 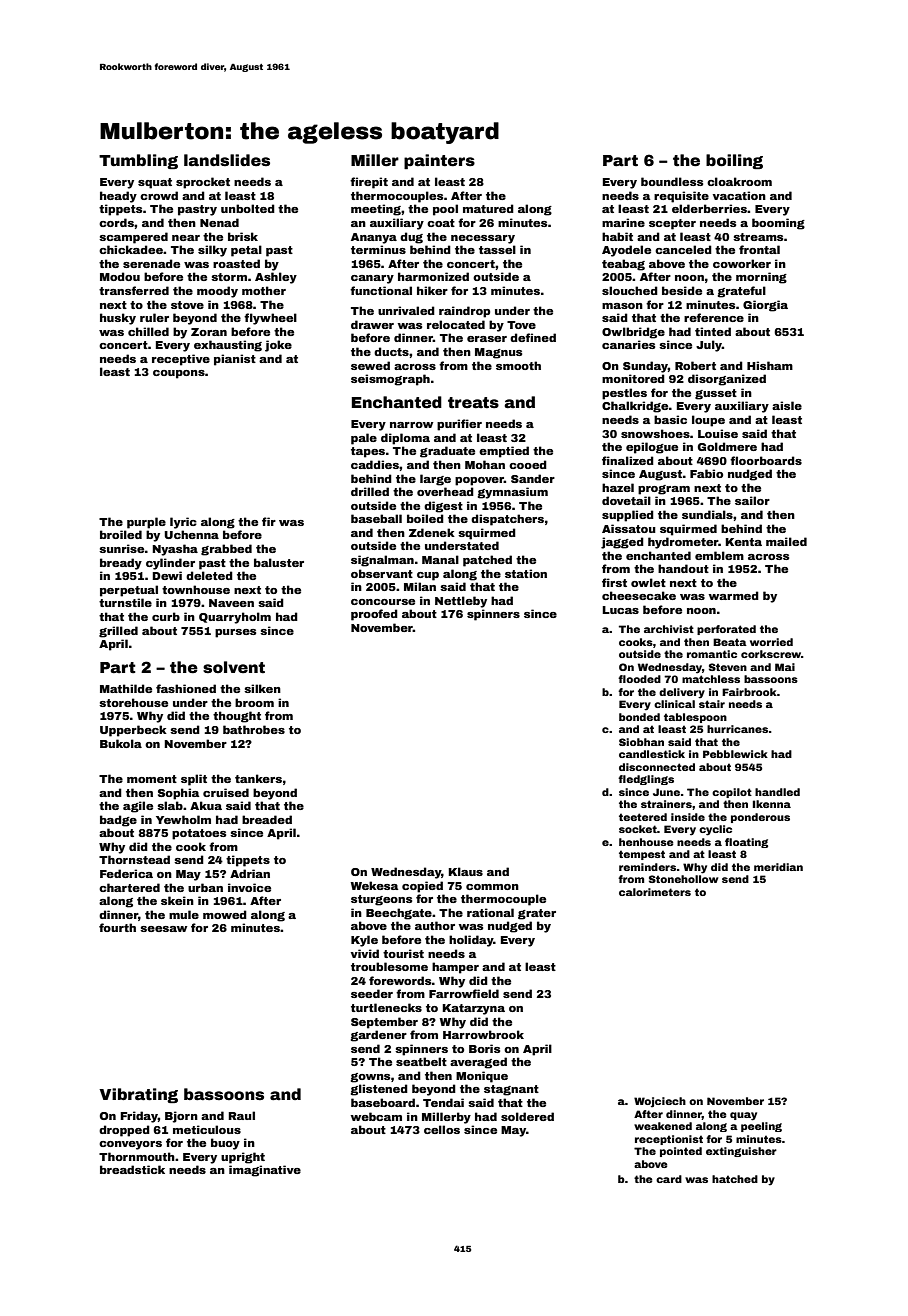 What do you see at coordinates (734, 161) in the screenshot?
I see `boiling` at bounding box center [734, 161].
